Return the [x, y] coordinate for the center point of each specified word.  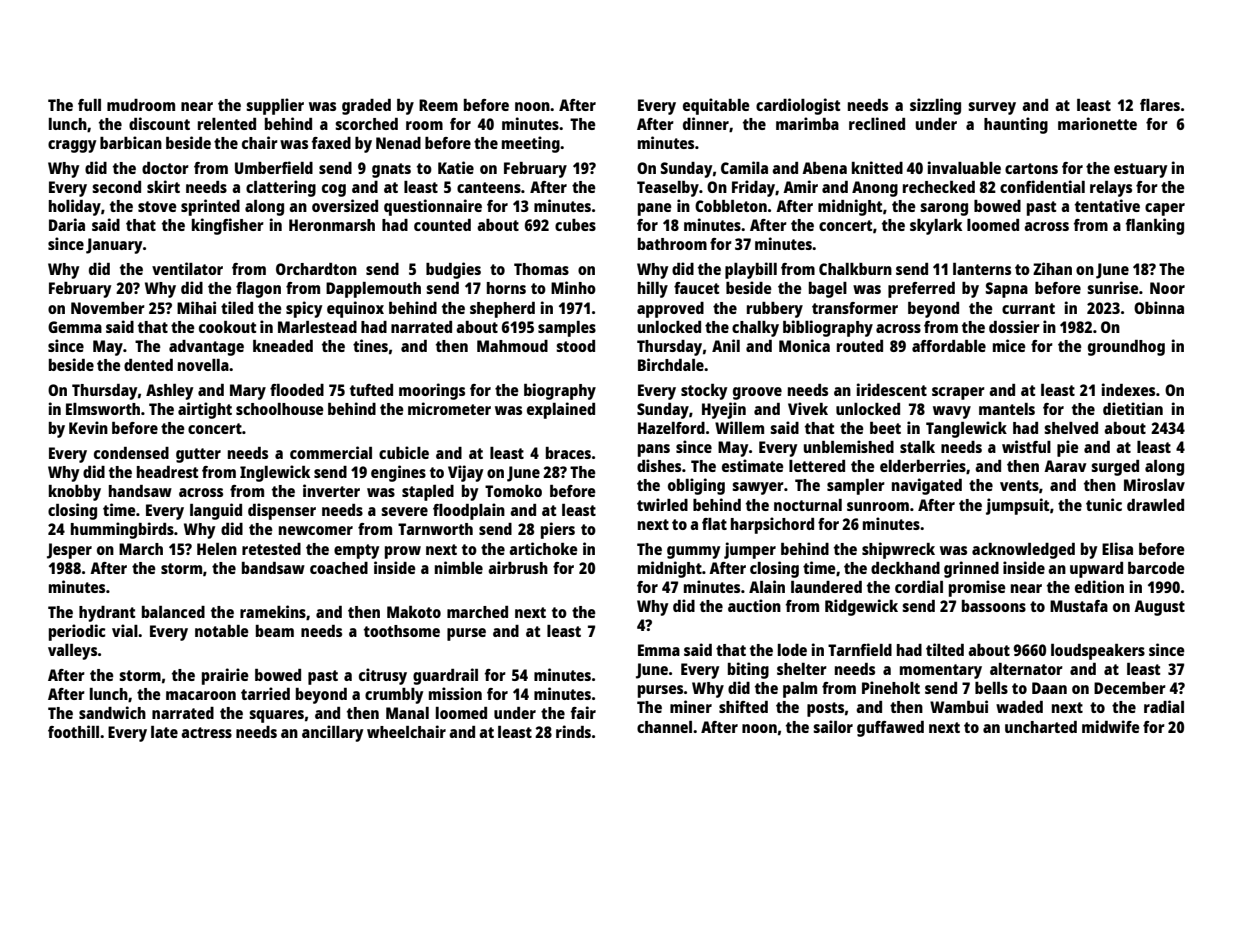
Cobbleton [731, 206]
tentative [1107, 205]
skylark [936, 227]
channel [664, 727]
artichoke [543, 548]
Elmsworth [103, 409]
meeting [531, 144]
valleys [72, 652]
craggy [72, 146]
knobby [75, 493]
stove [157, 206]
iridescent [892, 389]
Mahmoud [512, 346]
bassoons [994, 606]
